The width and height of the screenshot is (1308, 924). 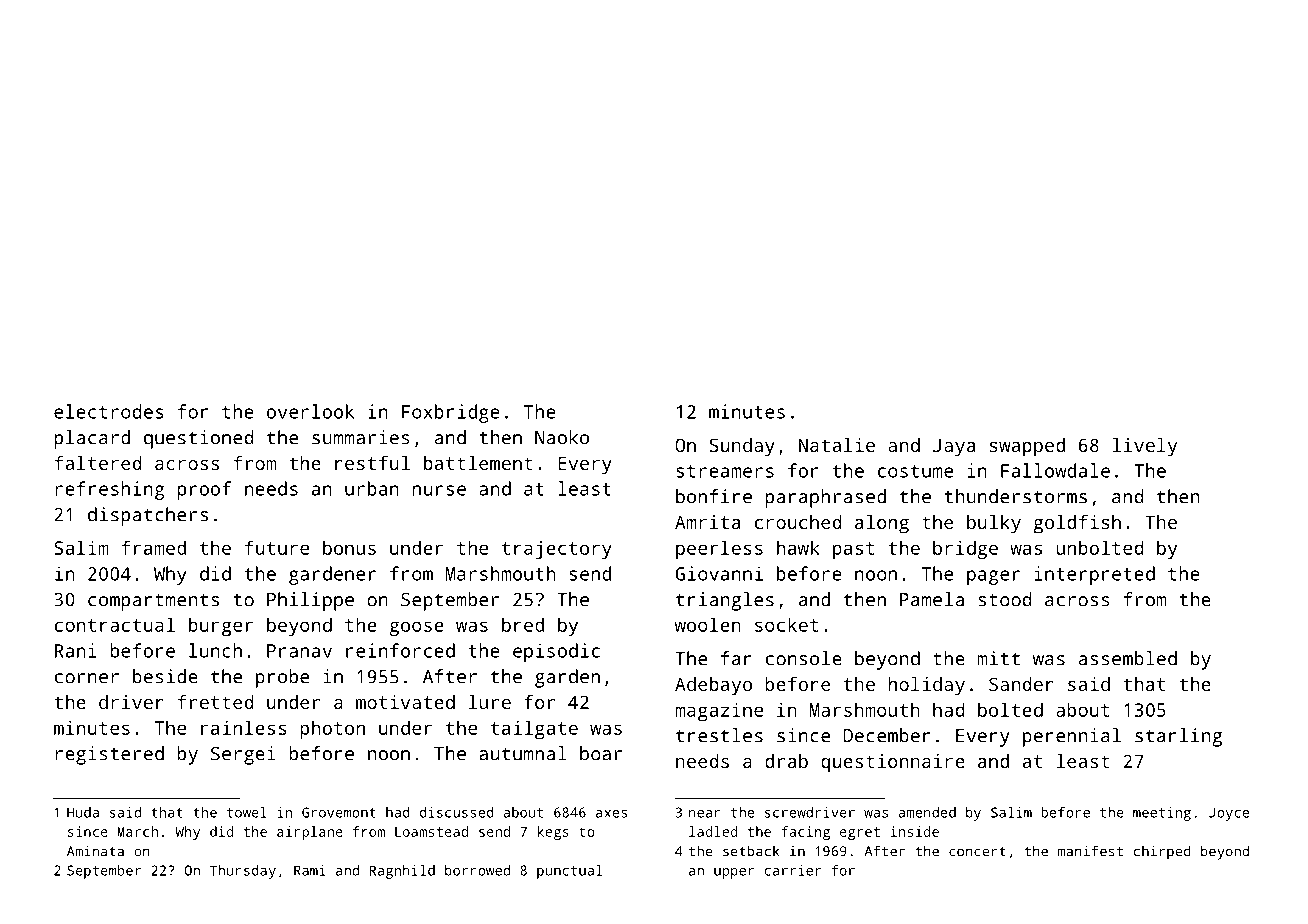 What do you see at coordinates (977, 852) in the screenshot?
I see `concert` at bounding box center [977, 852].
